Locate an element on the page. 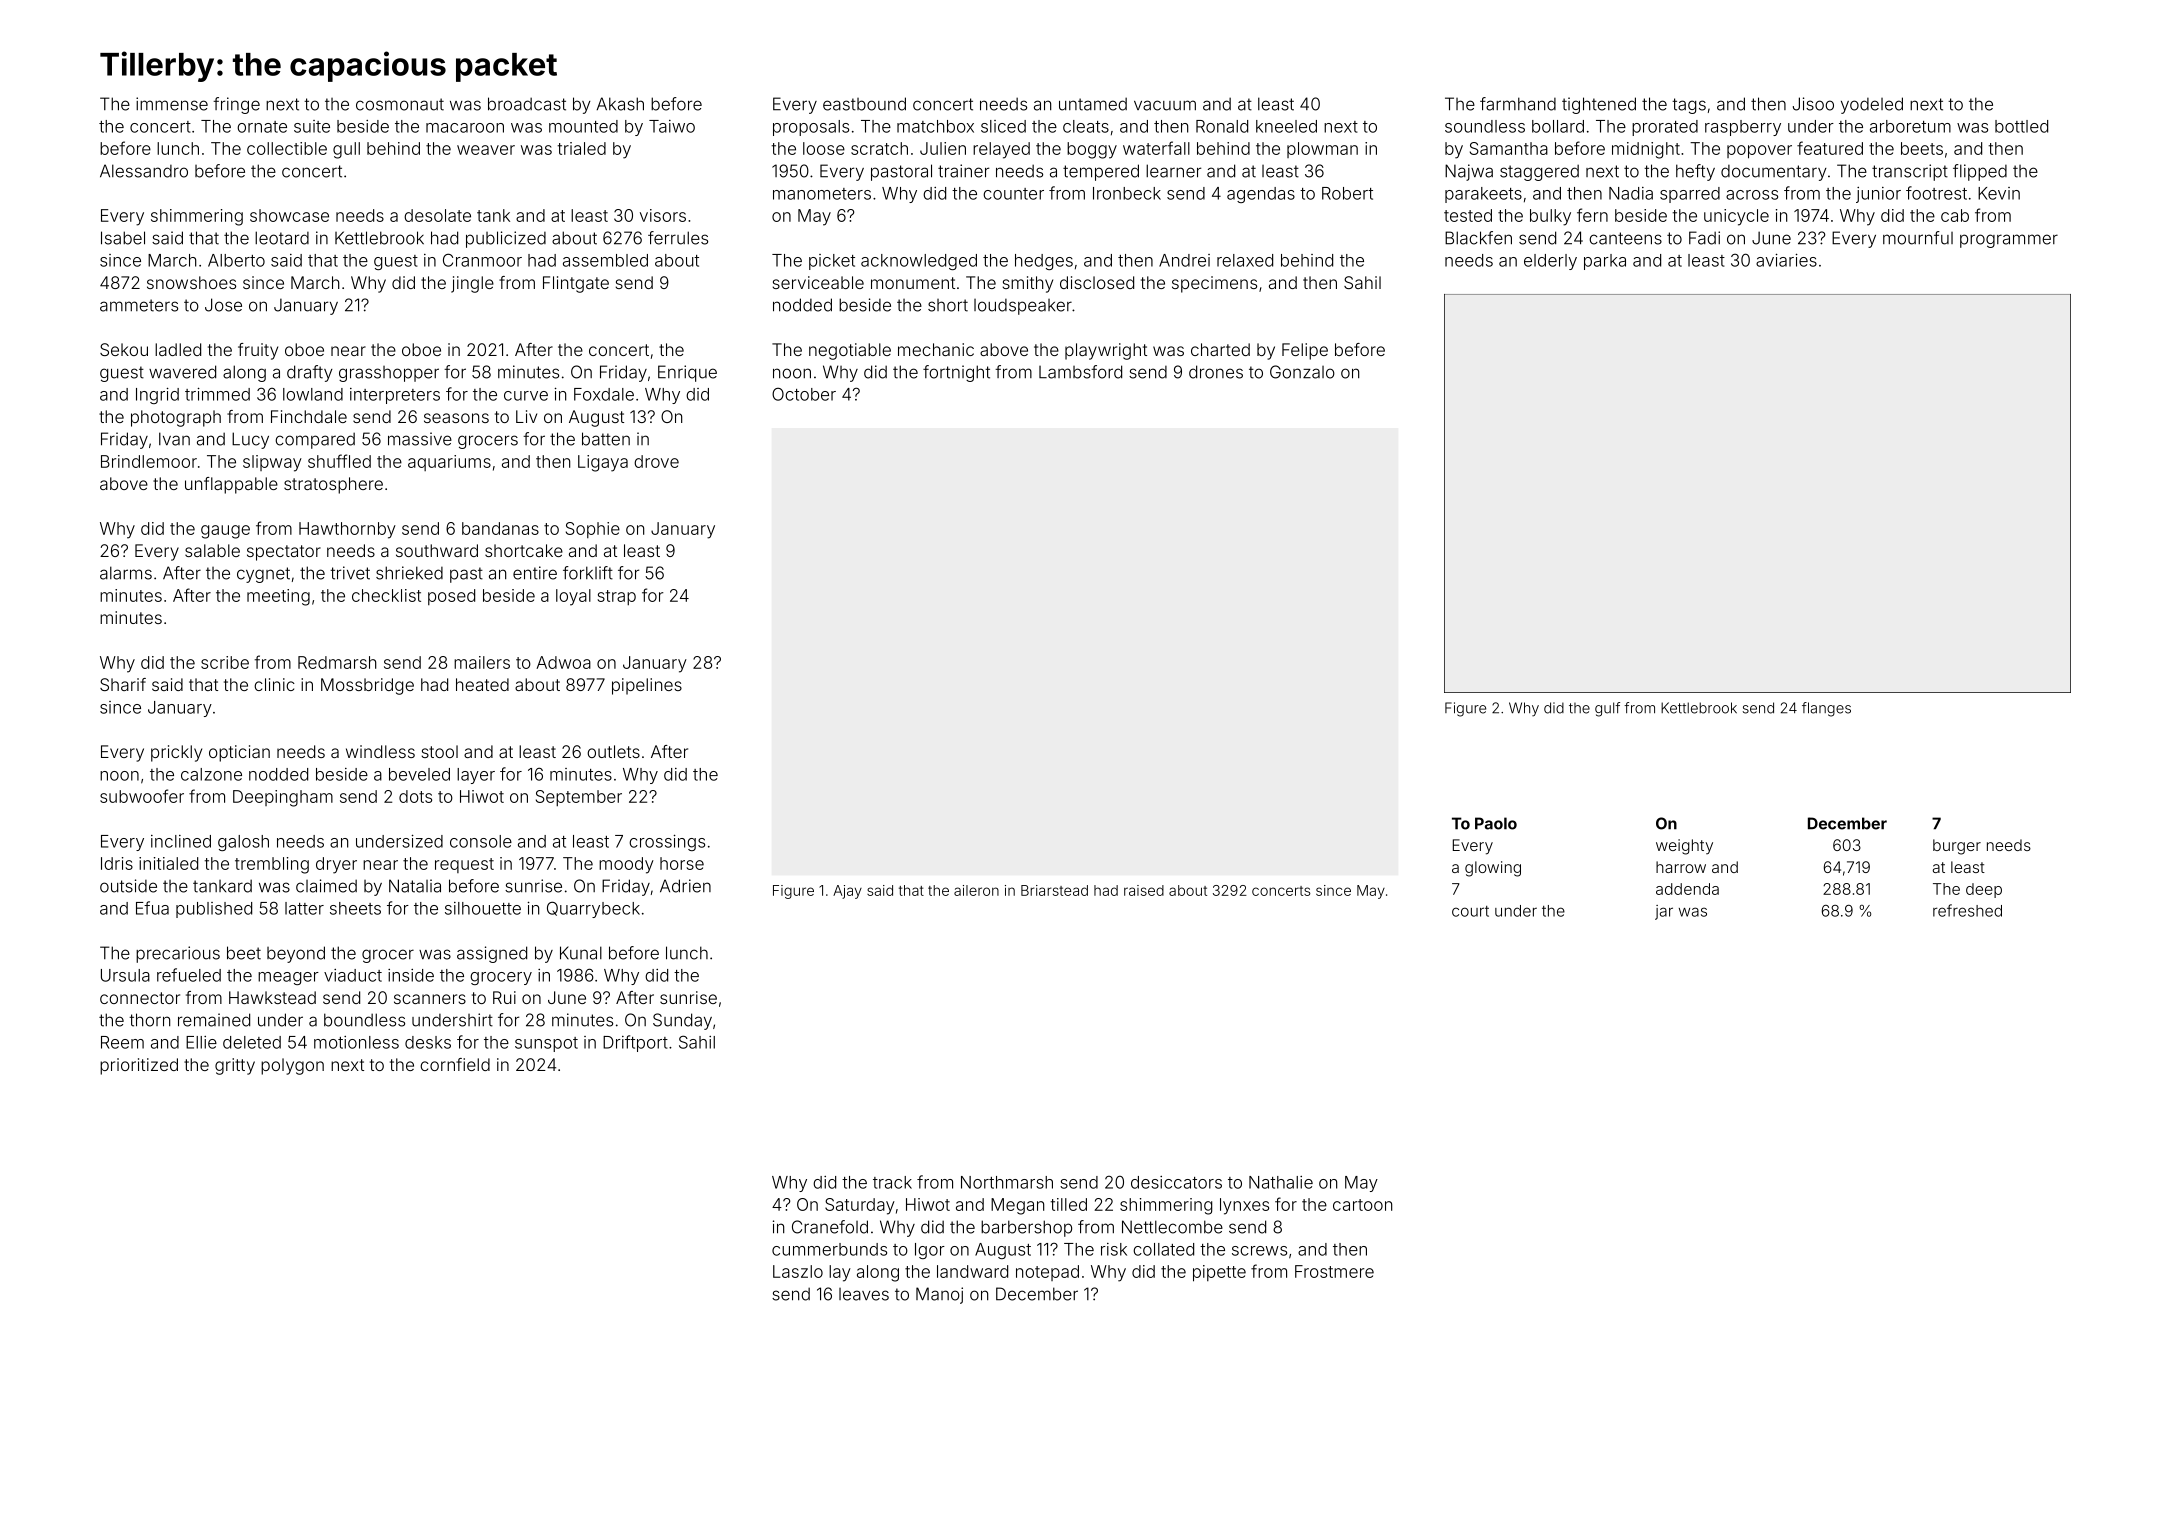  Northmarsh is located at coordinates (1007, 1182).
